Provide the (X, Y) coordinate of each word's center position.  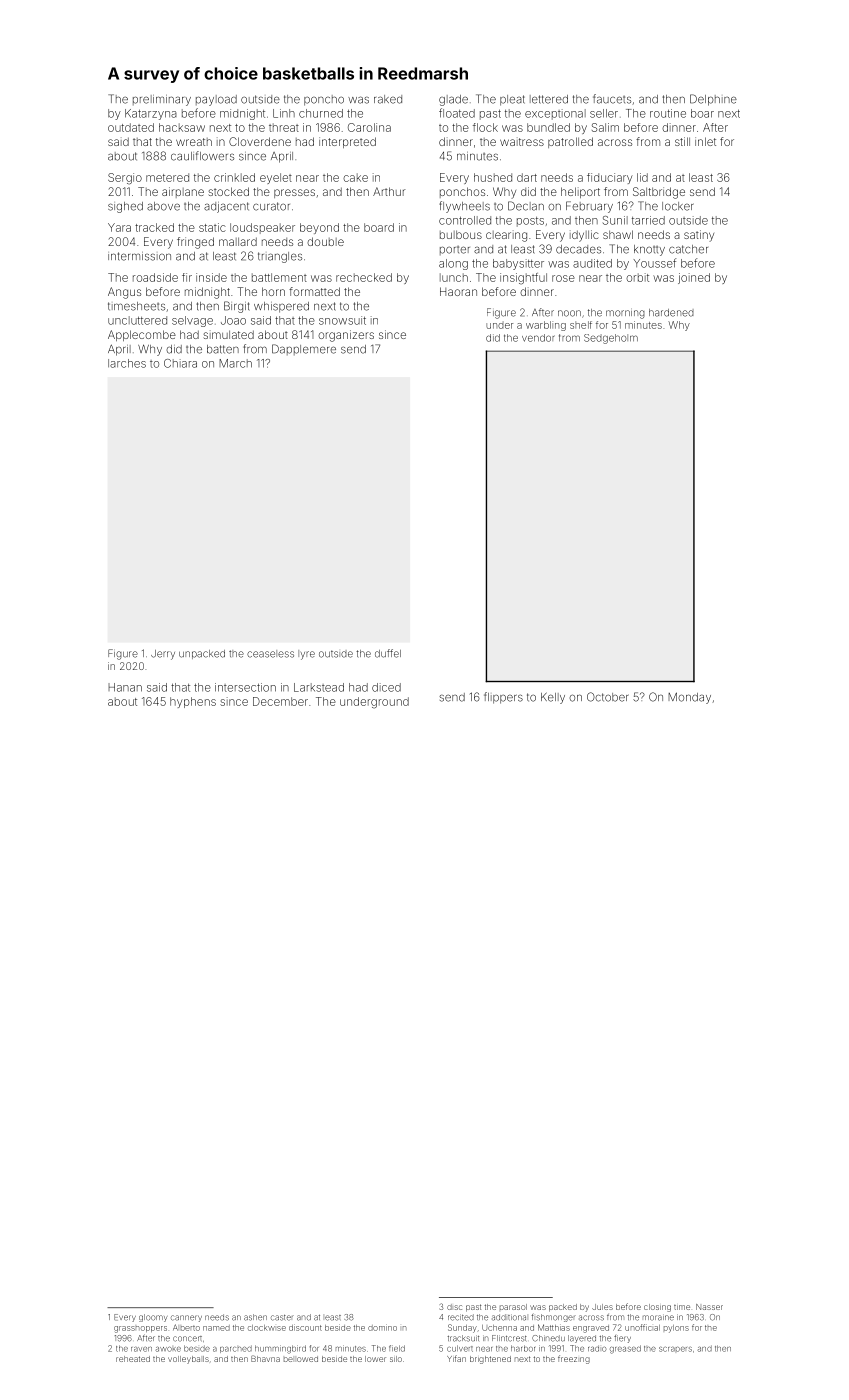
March (235, 363)
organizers (346, 336)
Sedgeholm (611, 339)
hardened (671, 313)
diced (386, 687)
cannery (186, 1318)
